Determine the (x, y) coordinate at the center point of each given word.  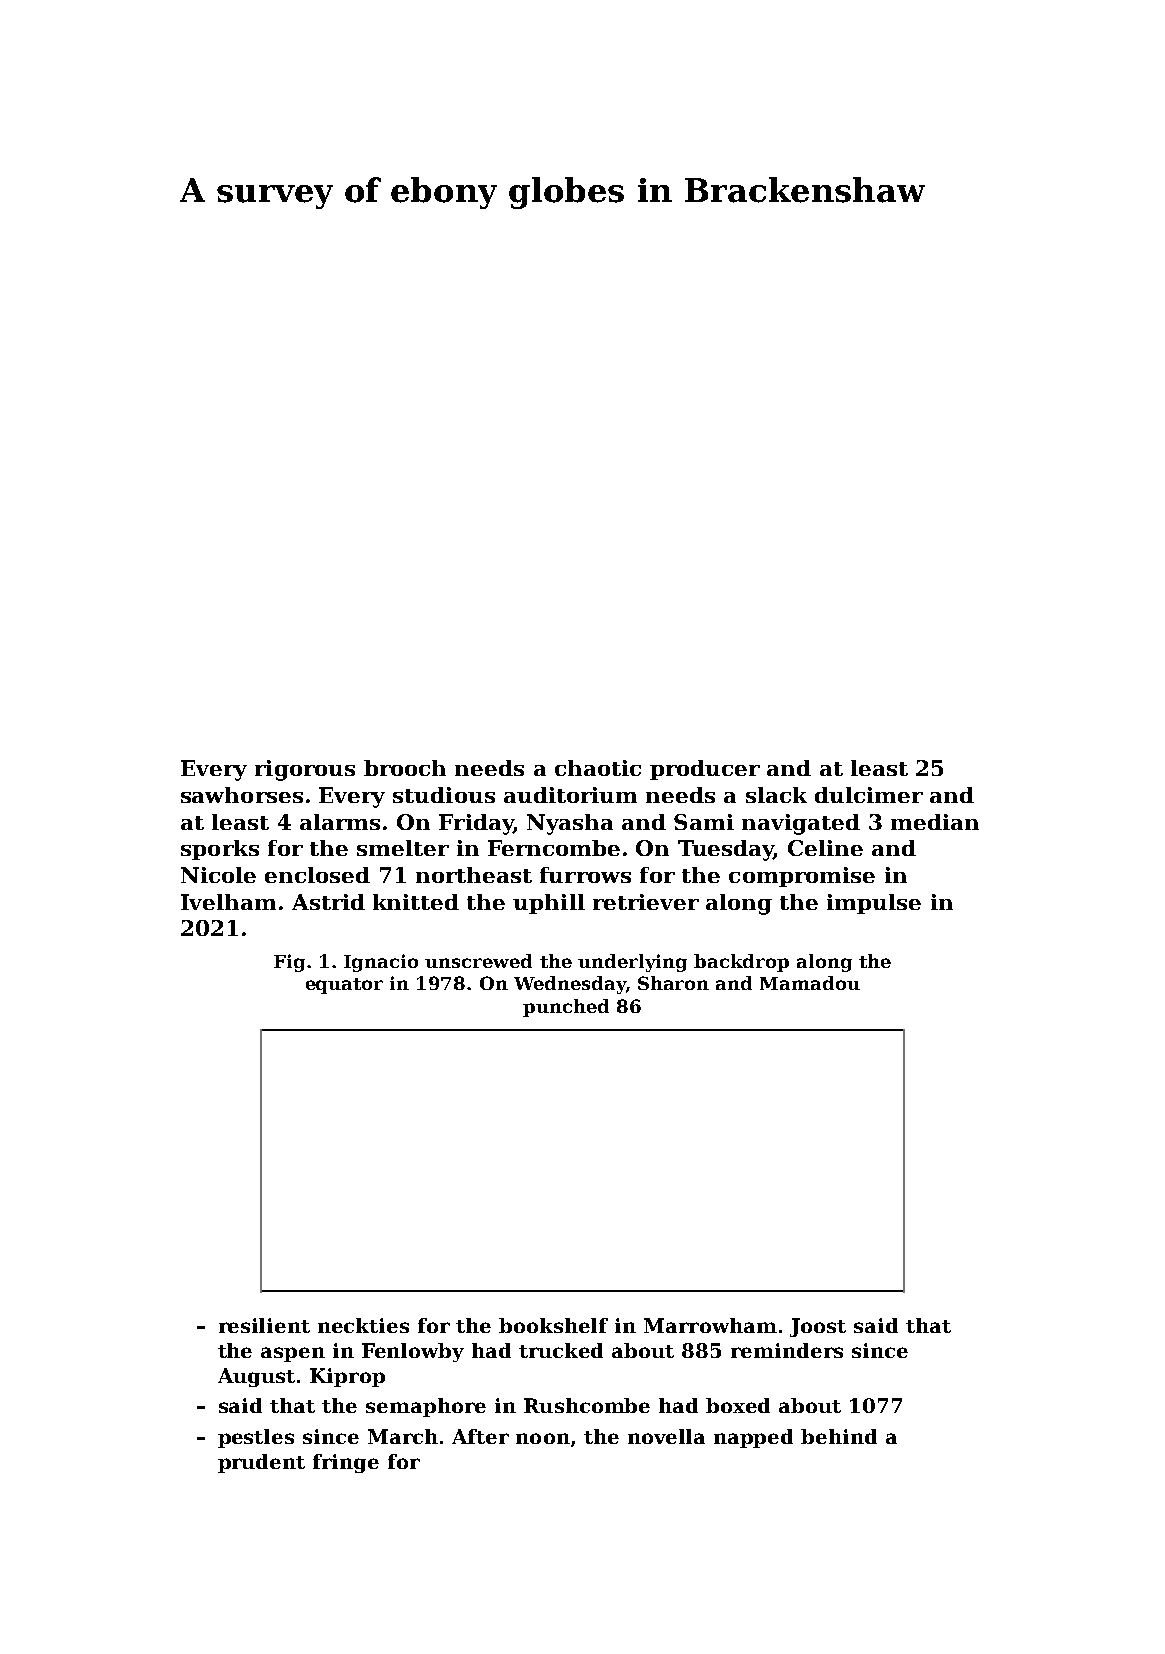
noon (543, 1438)
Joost (818, 1327)
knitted (416, 902)
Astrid (328, 902)
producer (705, 770)
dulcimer (869, 795)
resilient (264, 1325)
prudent (261, 1463)
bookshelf (553, 1325)
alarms (340, 822)
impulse (874, 904)
